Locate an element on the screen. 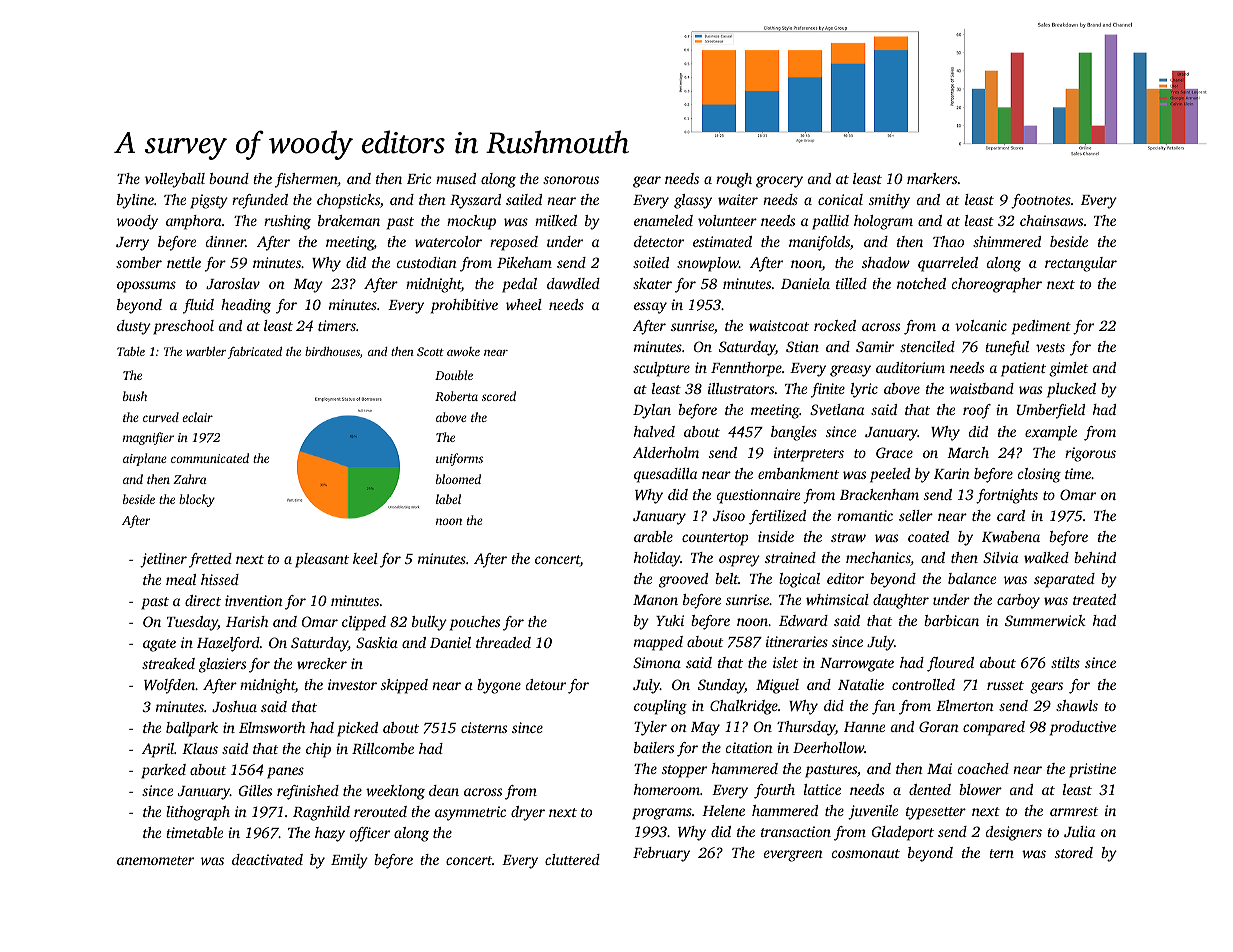 This screenshot has height=952, width=1233. vests is located at coordinates (1050, 347).
